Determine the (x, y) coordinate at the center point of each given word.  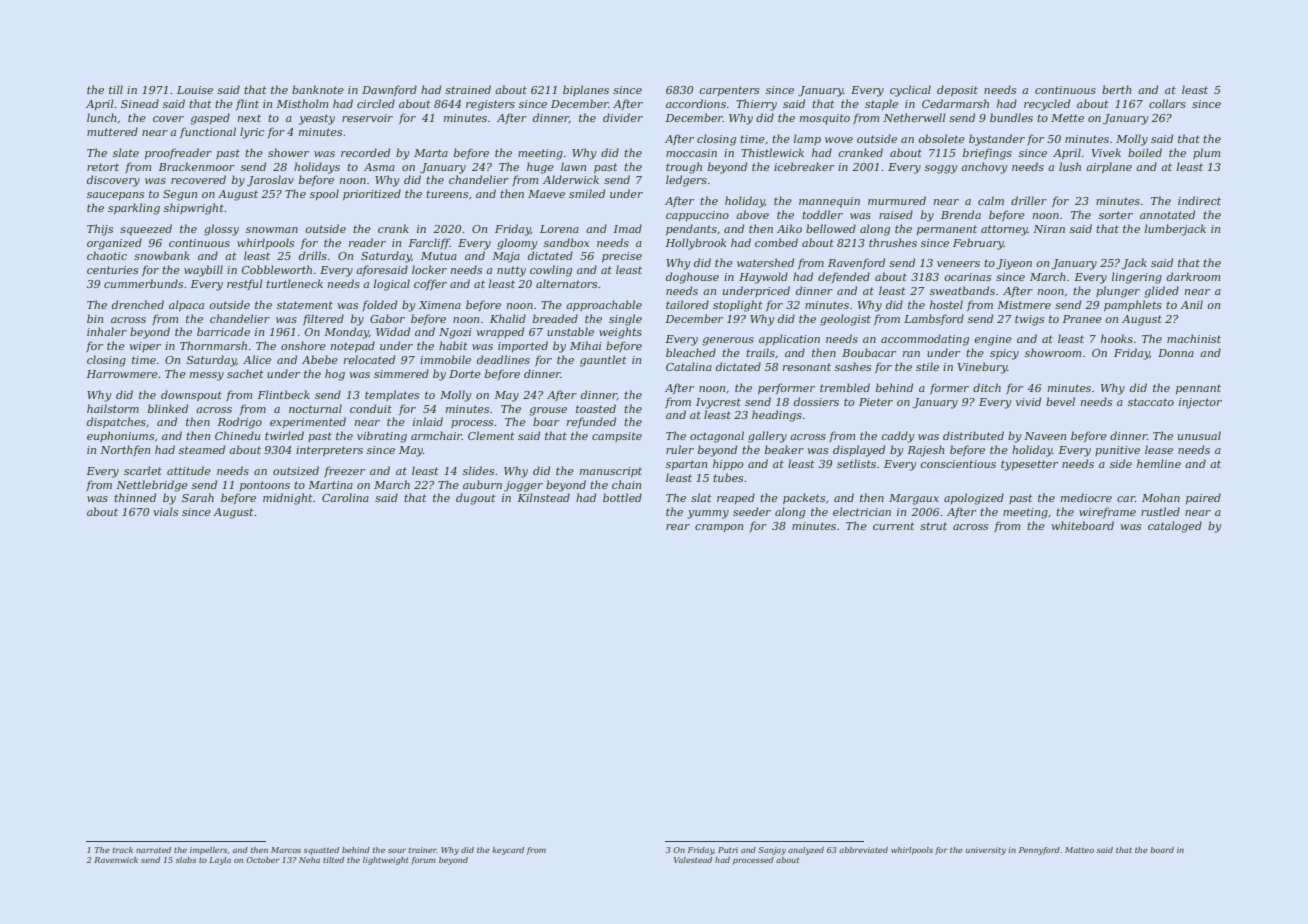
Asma (379, 167)
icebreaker (804, 166)
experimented (308, 422)
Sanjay (772, 851)
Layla (220, 861)
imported (523, 346)
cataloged (1175, 527)
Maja (506, 257)
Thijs (100, 230)
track (123, 850)
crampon (719, 528)
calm (991, 200)
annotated (1167, 214)
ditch (987, 387)
